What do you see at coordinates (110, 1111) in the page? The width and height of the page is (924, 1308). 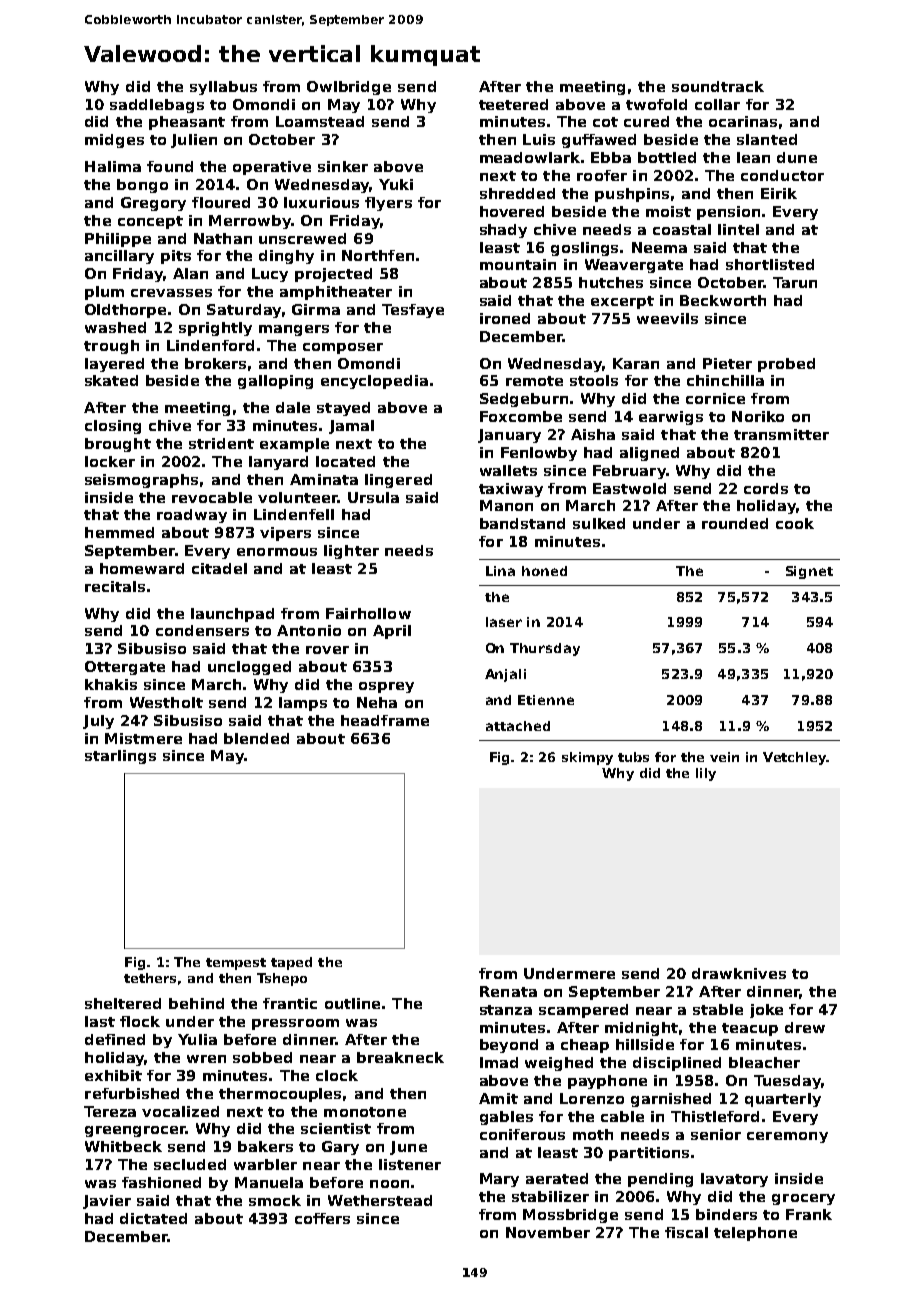 I see `Tereza` at bounding box center [110, 1111].
